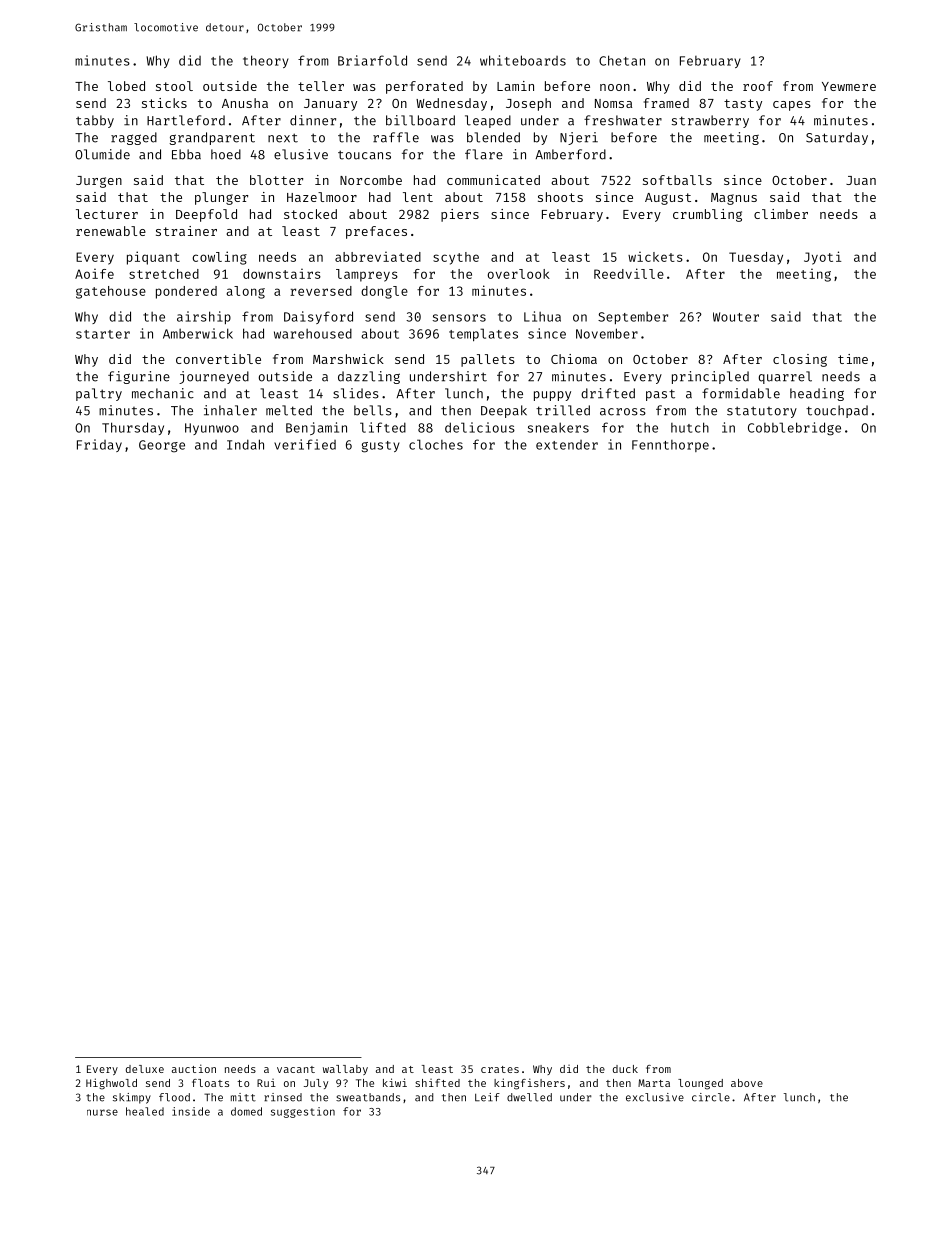 This image has width=952, height=1233. I want to click on abbreviated, so click(378, 257).
